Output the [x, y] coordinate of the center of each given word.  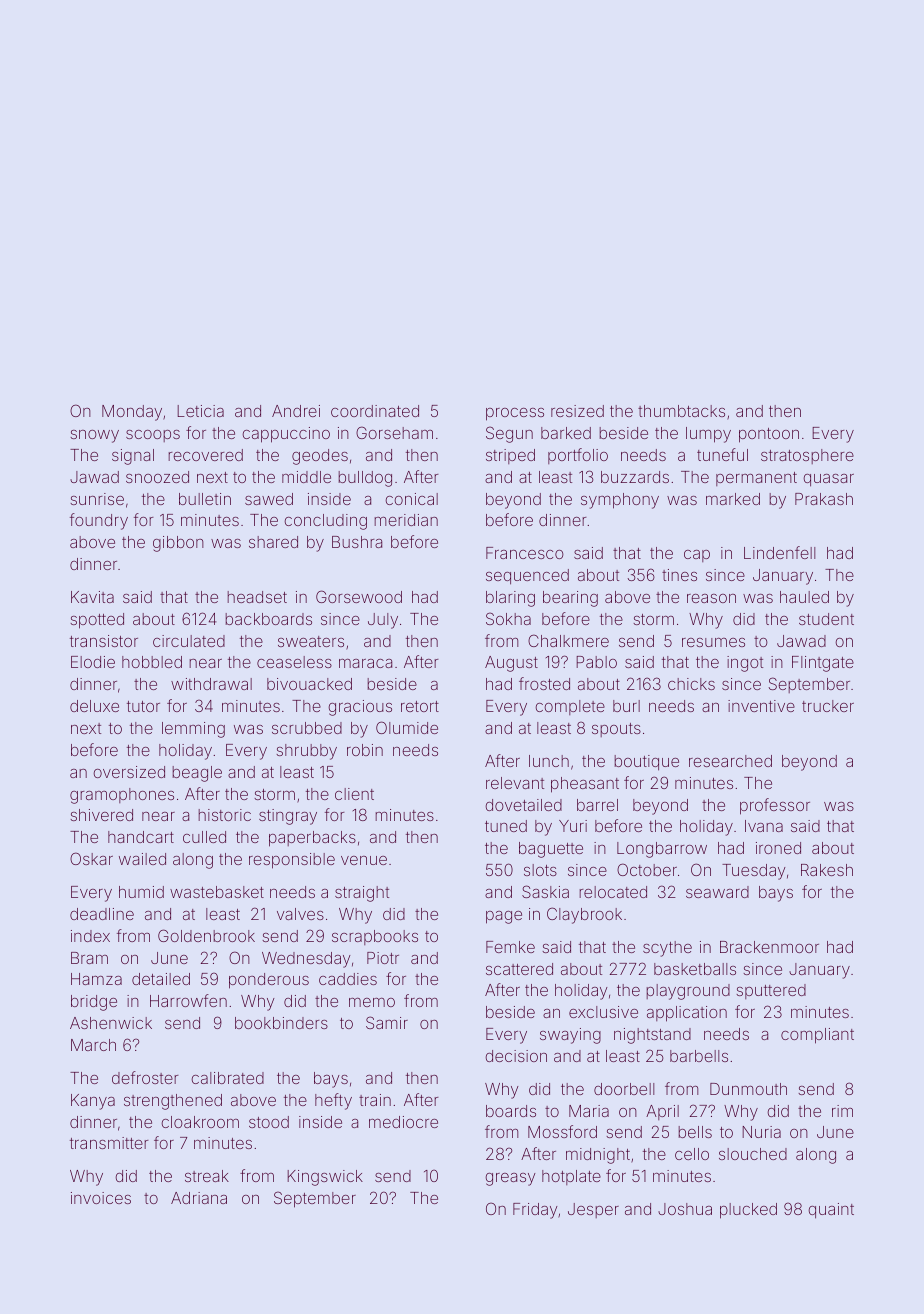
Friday [535, 1211]
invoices [101, 1198]
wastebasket [217, 892]
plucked [748, 1211]
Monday [132, 413]
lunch [549, 761]
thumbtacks [681, 411]
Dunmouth [748, 1089]
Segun [509, 434]
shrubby [306, 752]
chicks [691, 684]
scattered [519, 969]
